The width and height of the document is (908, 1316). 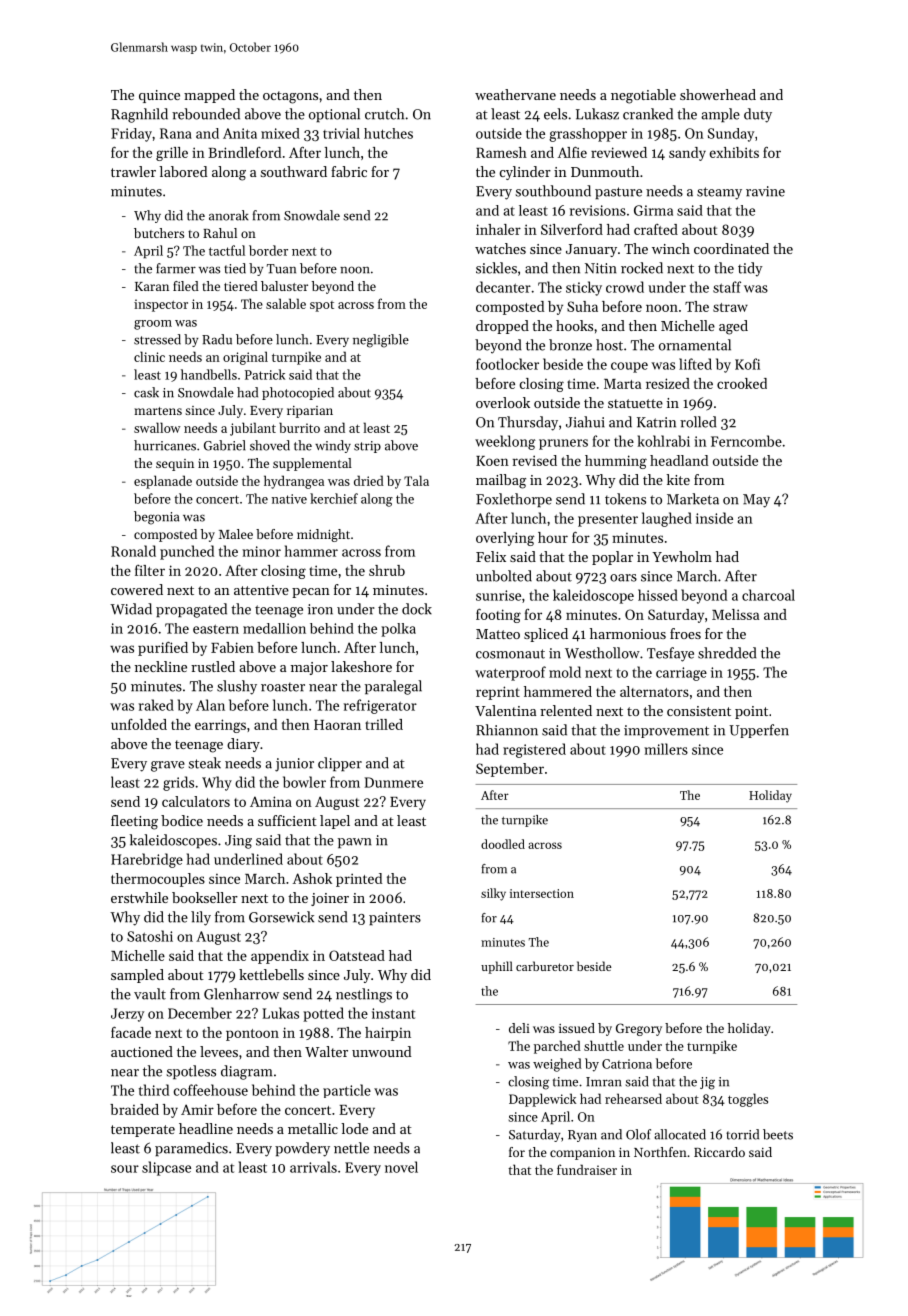 I want to click on vault, so click(x=150, y=994).
